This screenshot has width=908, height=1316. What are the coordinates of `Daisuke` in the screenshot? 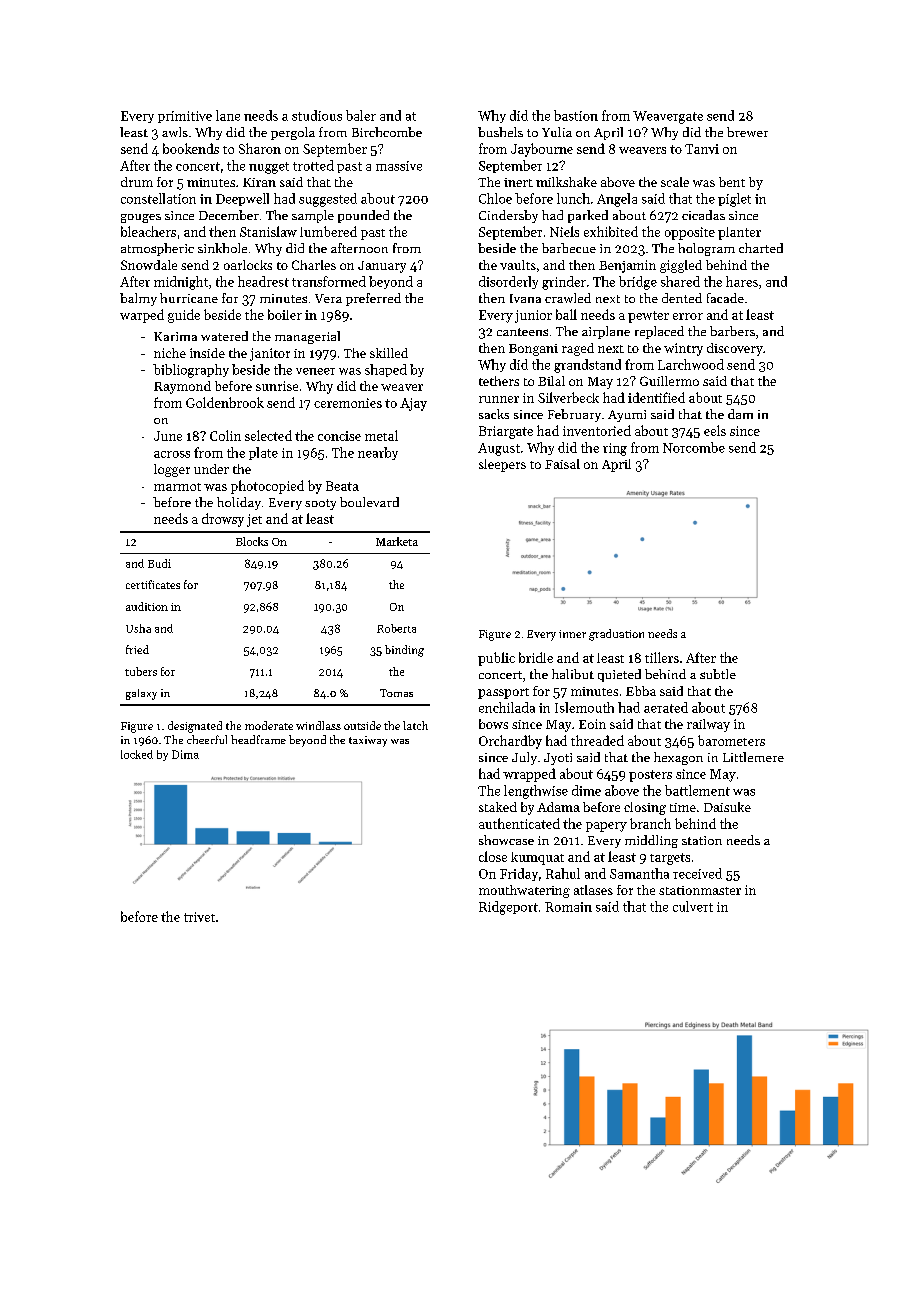 It's located at (727, 807).
